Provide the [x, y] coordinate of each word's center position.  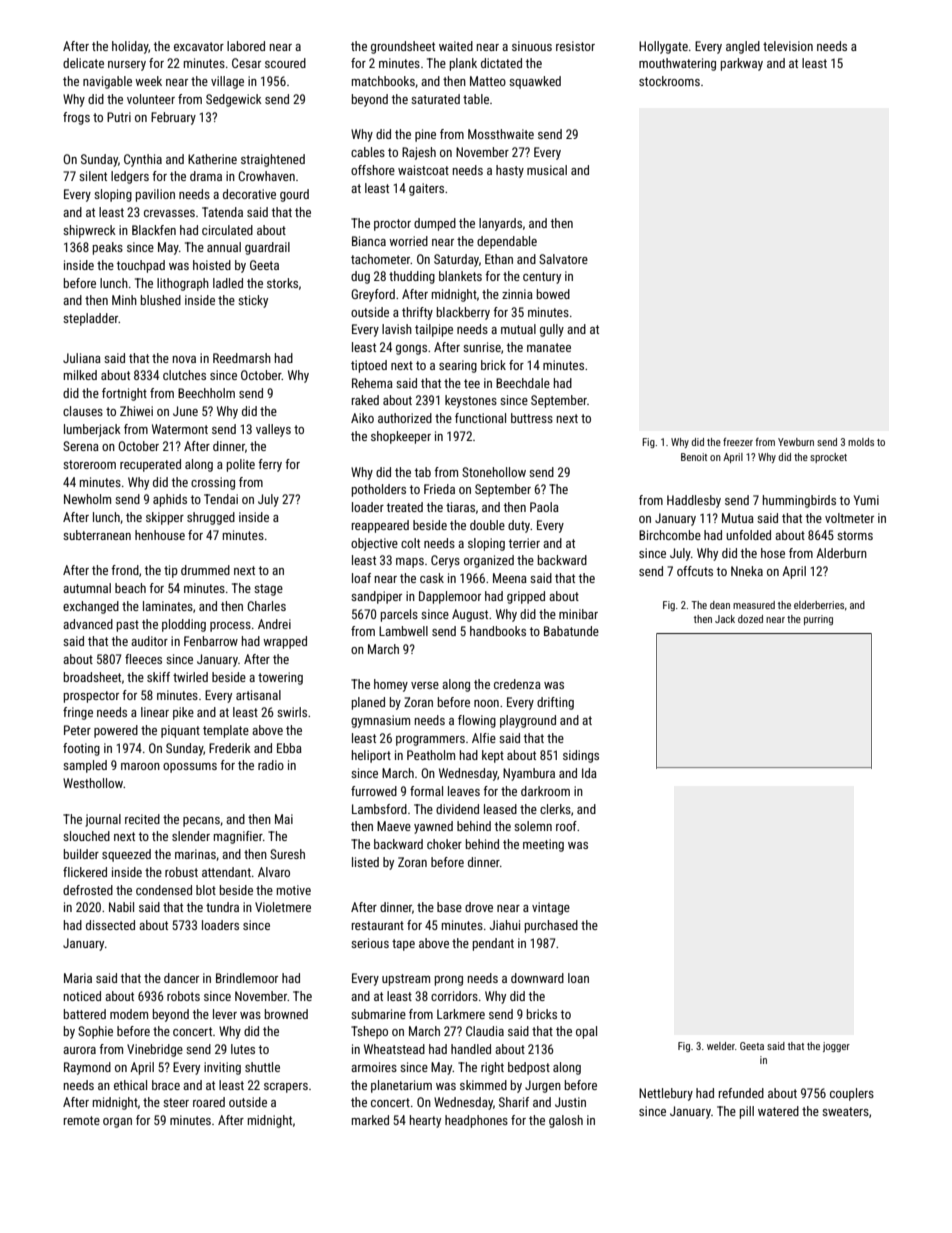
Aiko [362, 418]
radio [271, 765]
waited [456, 46]
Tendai [221, 499]
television [788, 46]
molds [861, 442]
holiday [130, 47]
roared [209, 1102]
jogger [836, 1047]
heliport [371, 756]
